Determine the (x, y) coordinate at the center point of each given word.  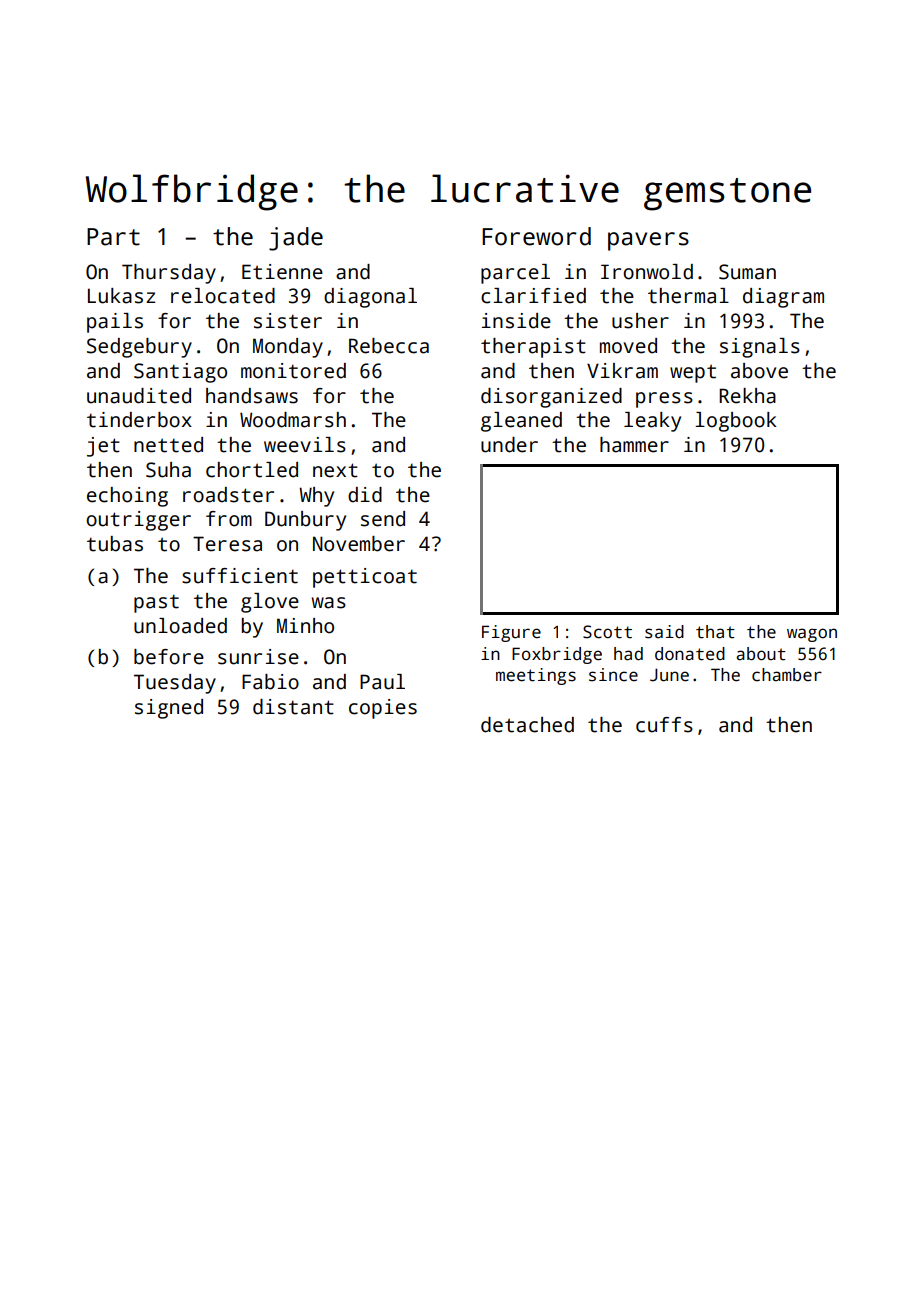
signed (169, 709)
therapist (533, 348)
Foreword (536, 236)
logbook (736, 422)
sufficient (240, 576)
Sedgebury (139, 348)
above (759, 371)
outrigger (138, 521)
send (383, 519)
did (365, 495)
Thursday (169, 274)
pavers (648, 241)
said (664, 632)
